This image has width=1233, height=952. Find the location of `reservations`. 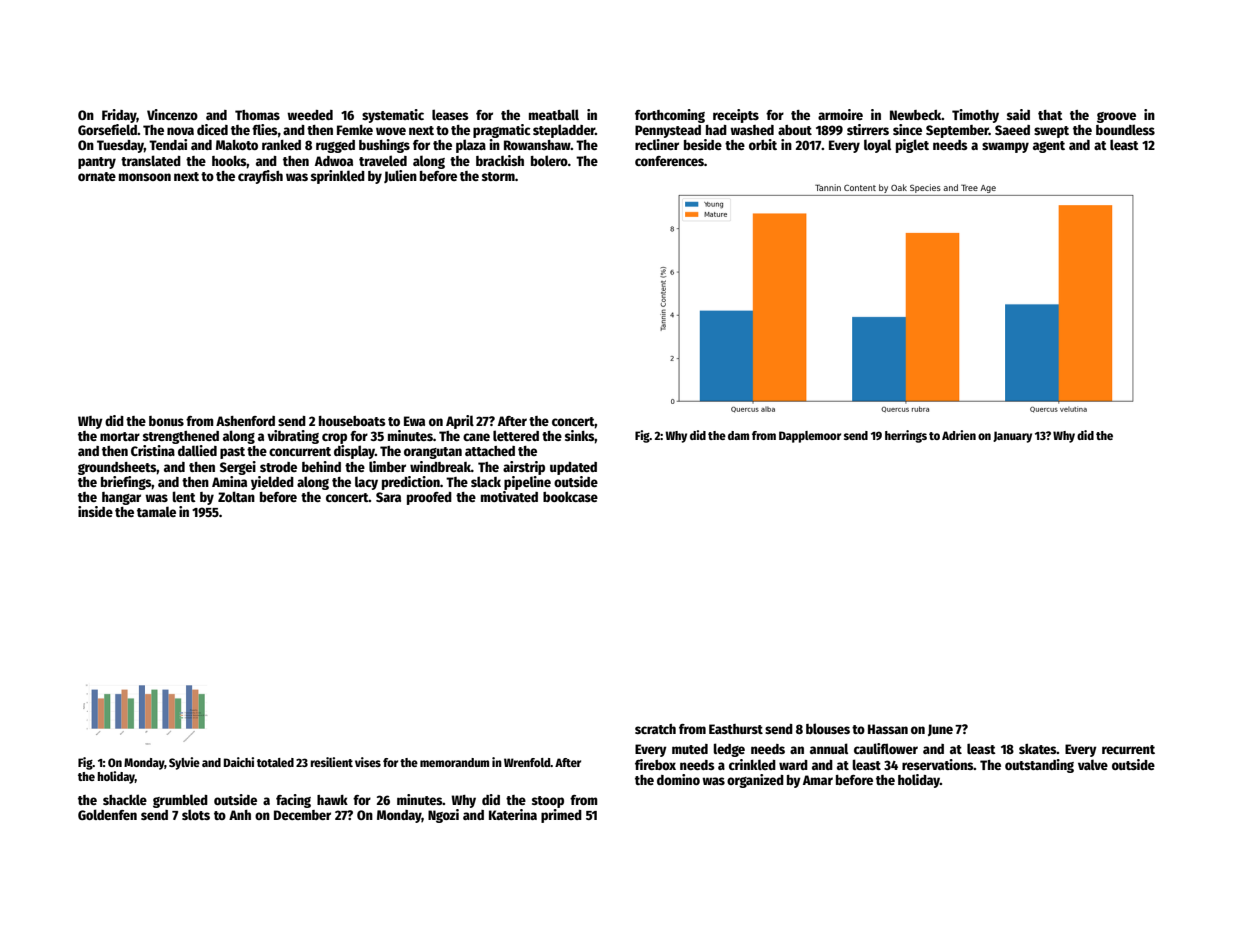

reservations is located at coordinates (938, 764).
